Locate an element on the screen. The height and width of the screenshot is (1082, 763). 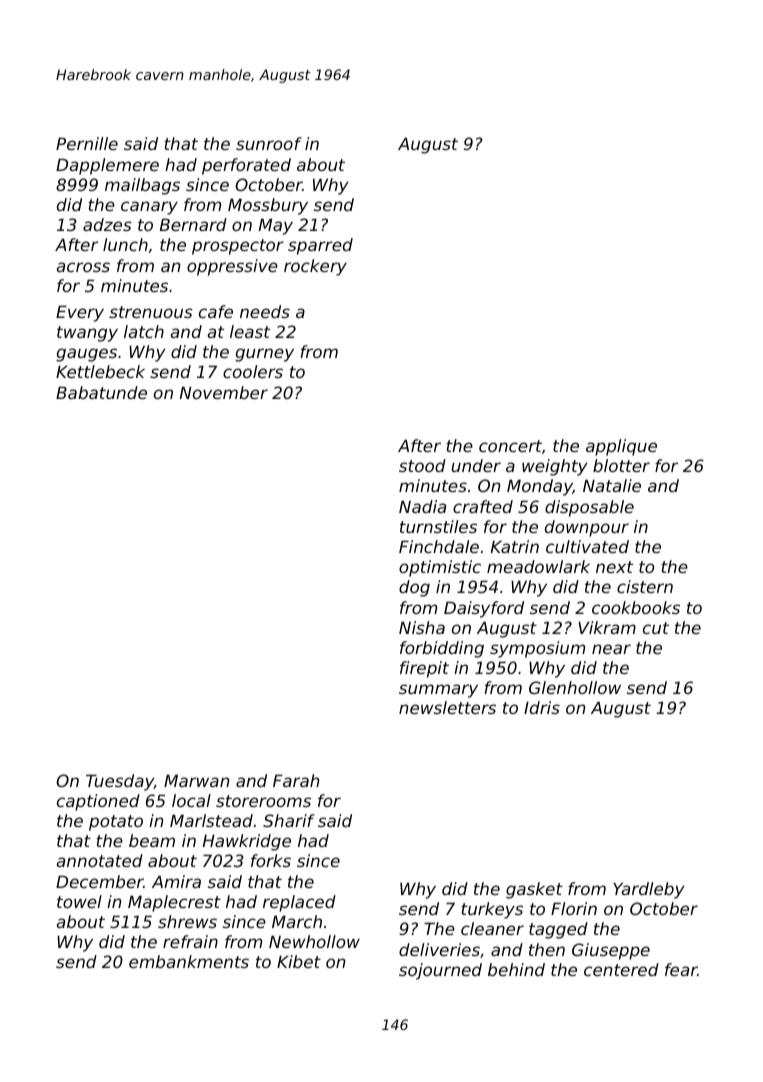
needs is located at coordinates (265, 311).
